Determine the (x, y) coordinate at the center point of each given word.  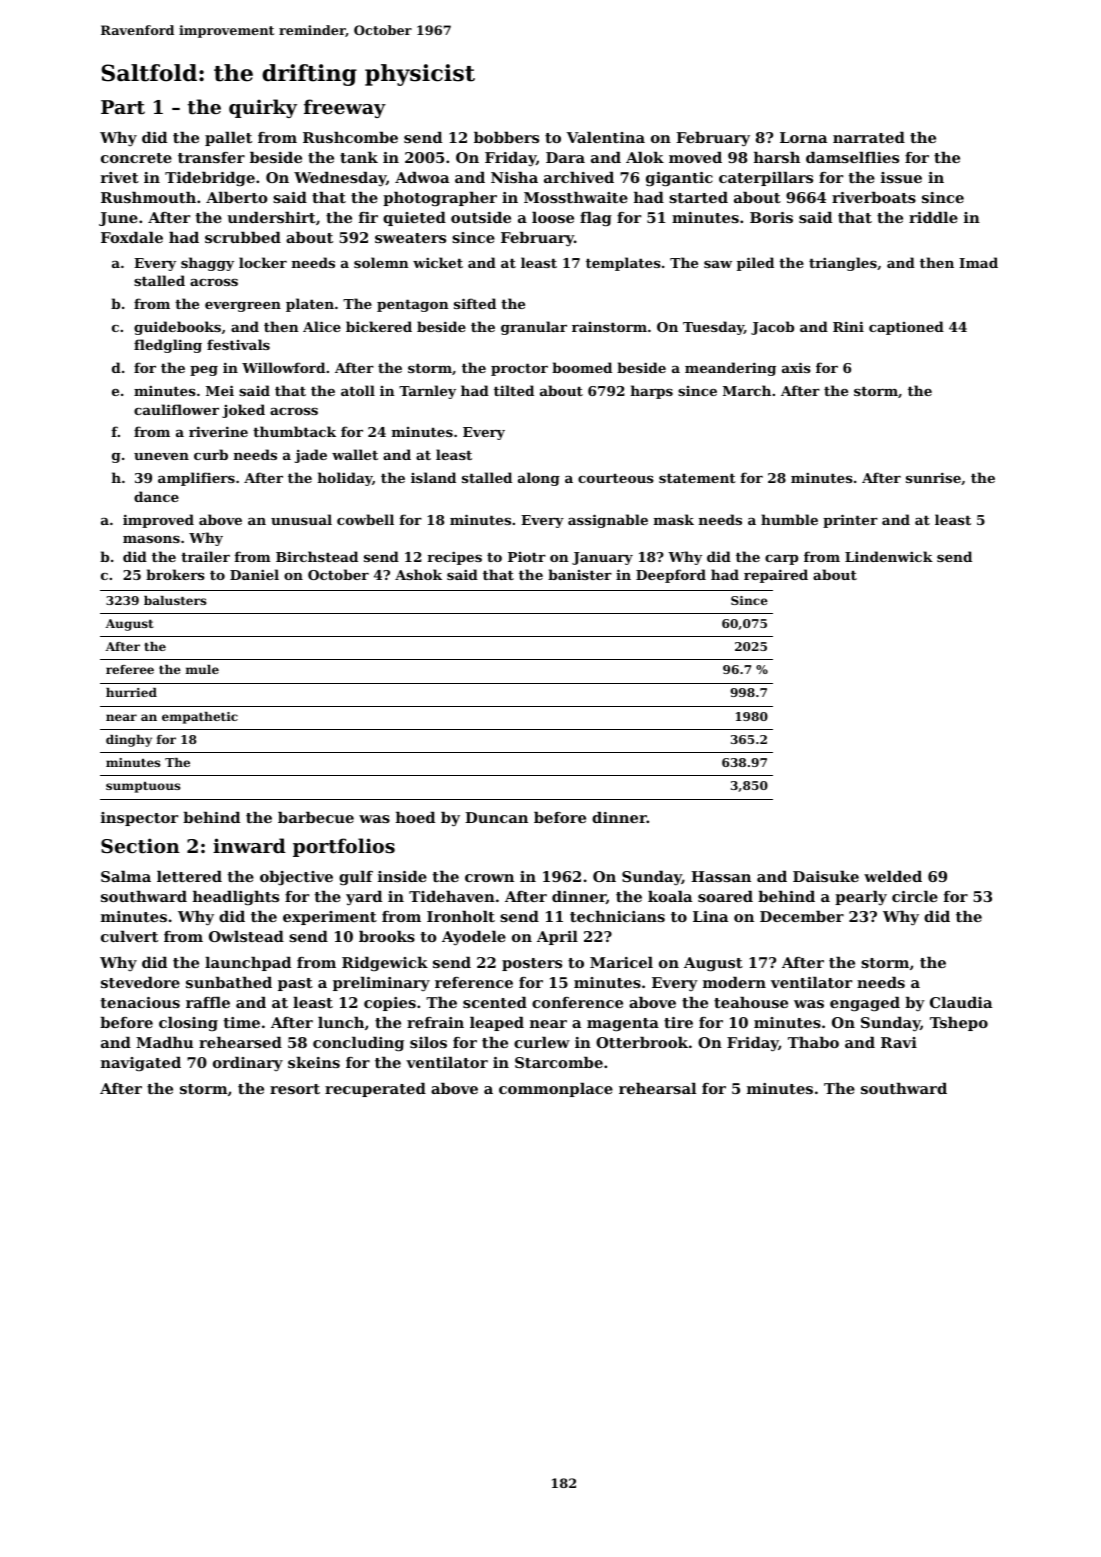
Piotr (527, 557)
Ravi (899, 1042)
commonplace (556, 1090)
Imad (978, 262)
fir (368, 217)
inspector (139, 819)
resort (295, 1089)
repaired (776, 576)
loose (553, 217)
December (802, 916)
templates (623, 264)
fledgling (168, 346)
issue (901, 177)
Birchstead (317, 556)
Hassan (721, 876)
